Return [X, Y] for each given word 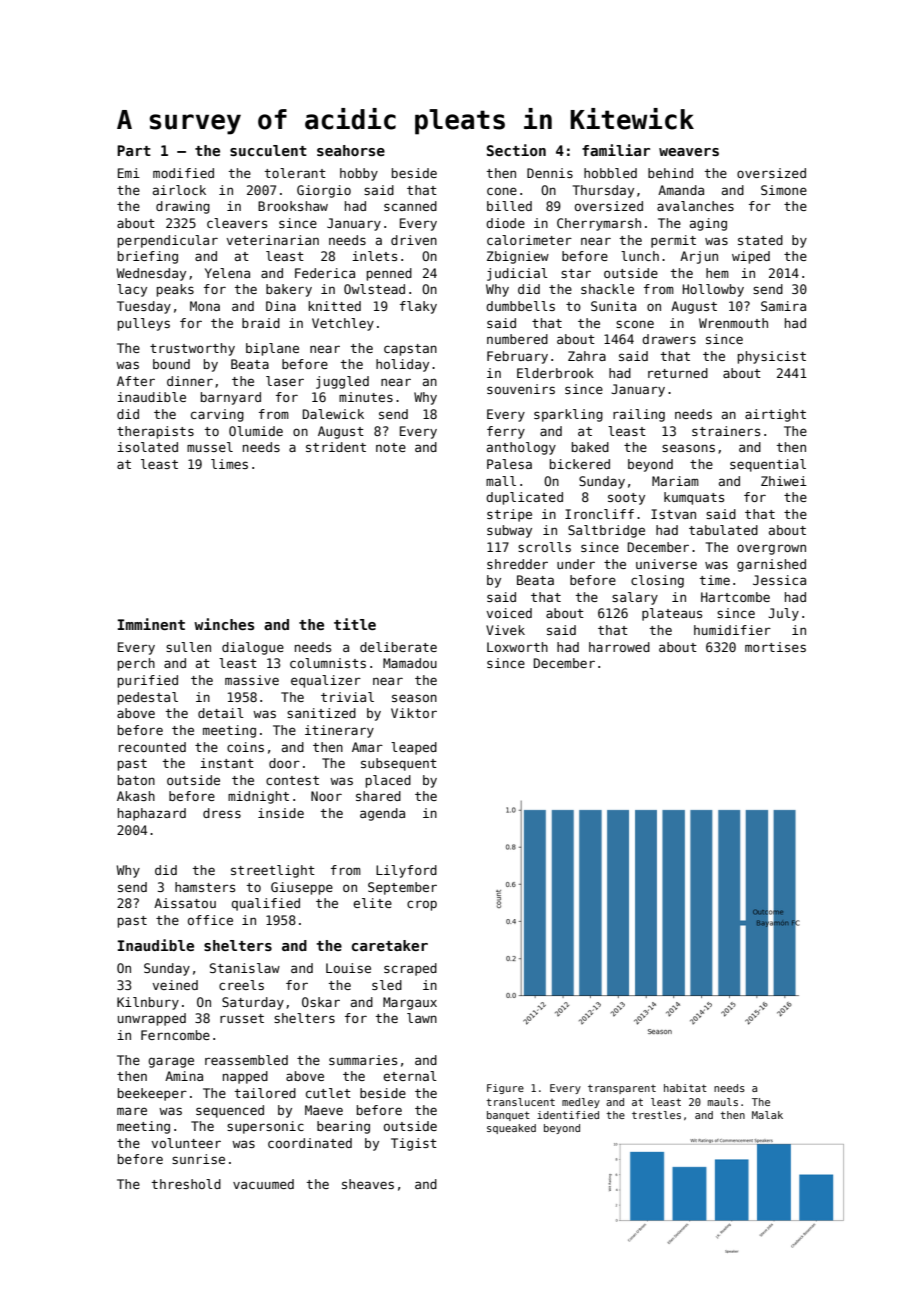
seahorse [351, 150]
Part [134, 150]
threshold [186, 1184]
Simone [784, 190]
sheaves [368, 1184]
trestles [656, 1115]
